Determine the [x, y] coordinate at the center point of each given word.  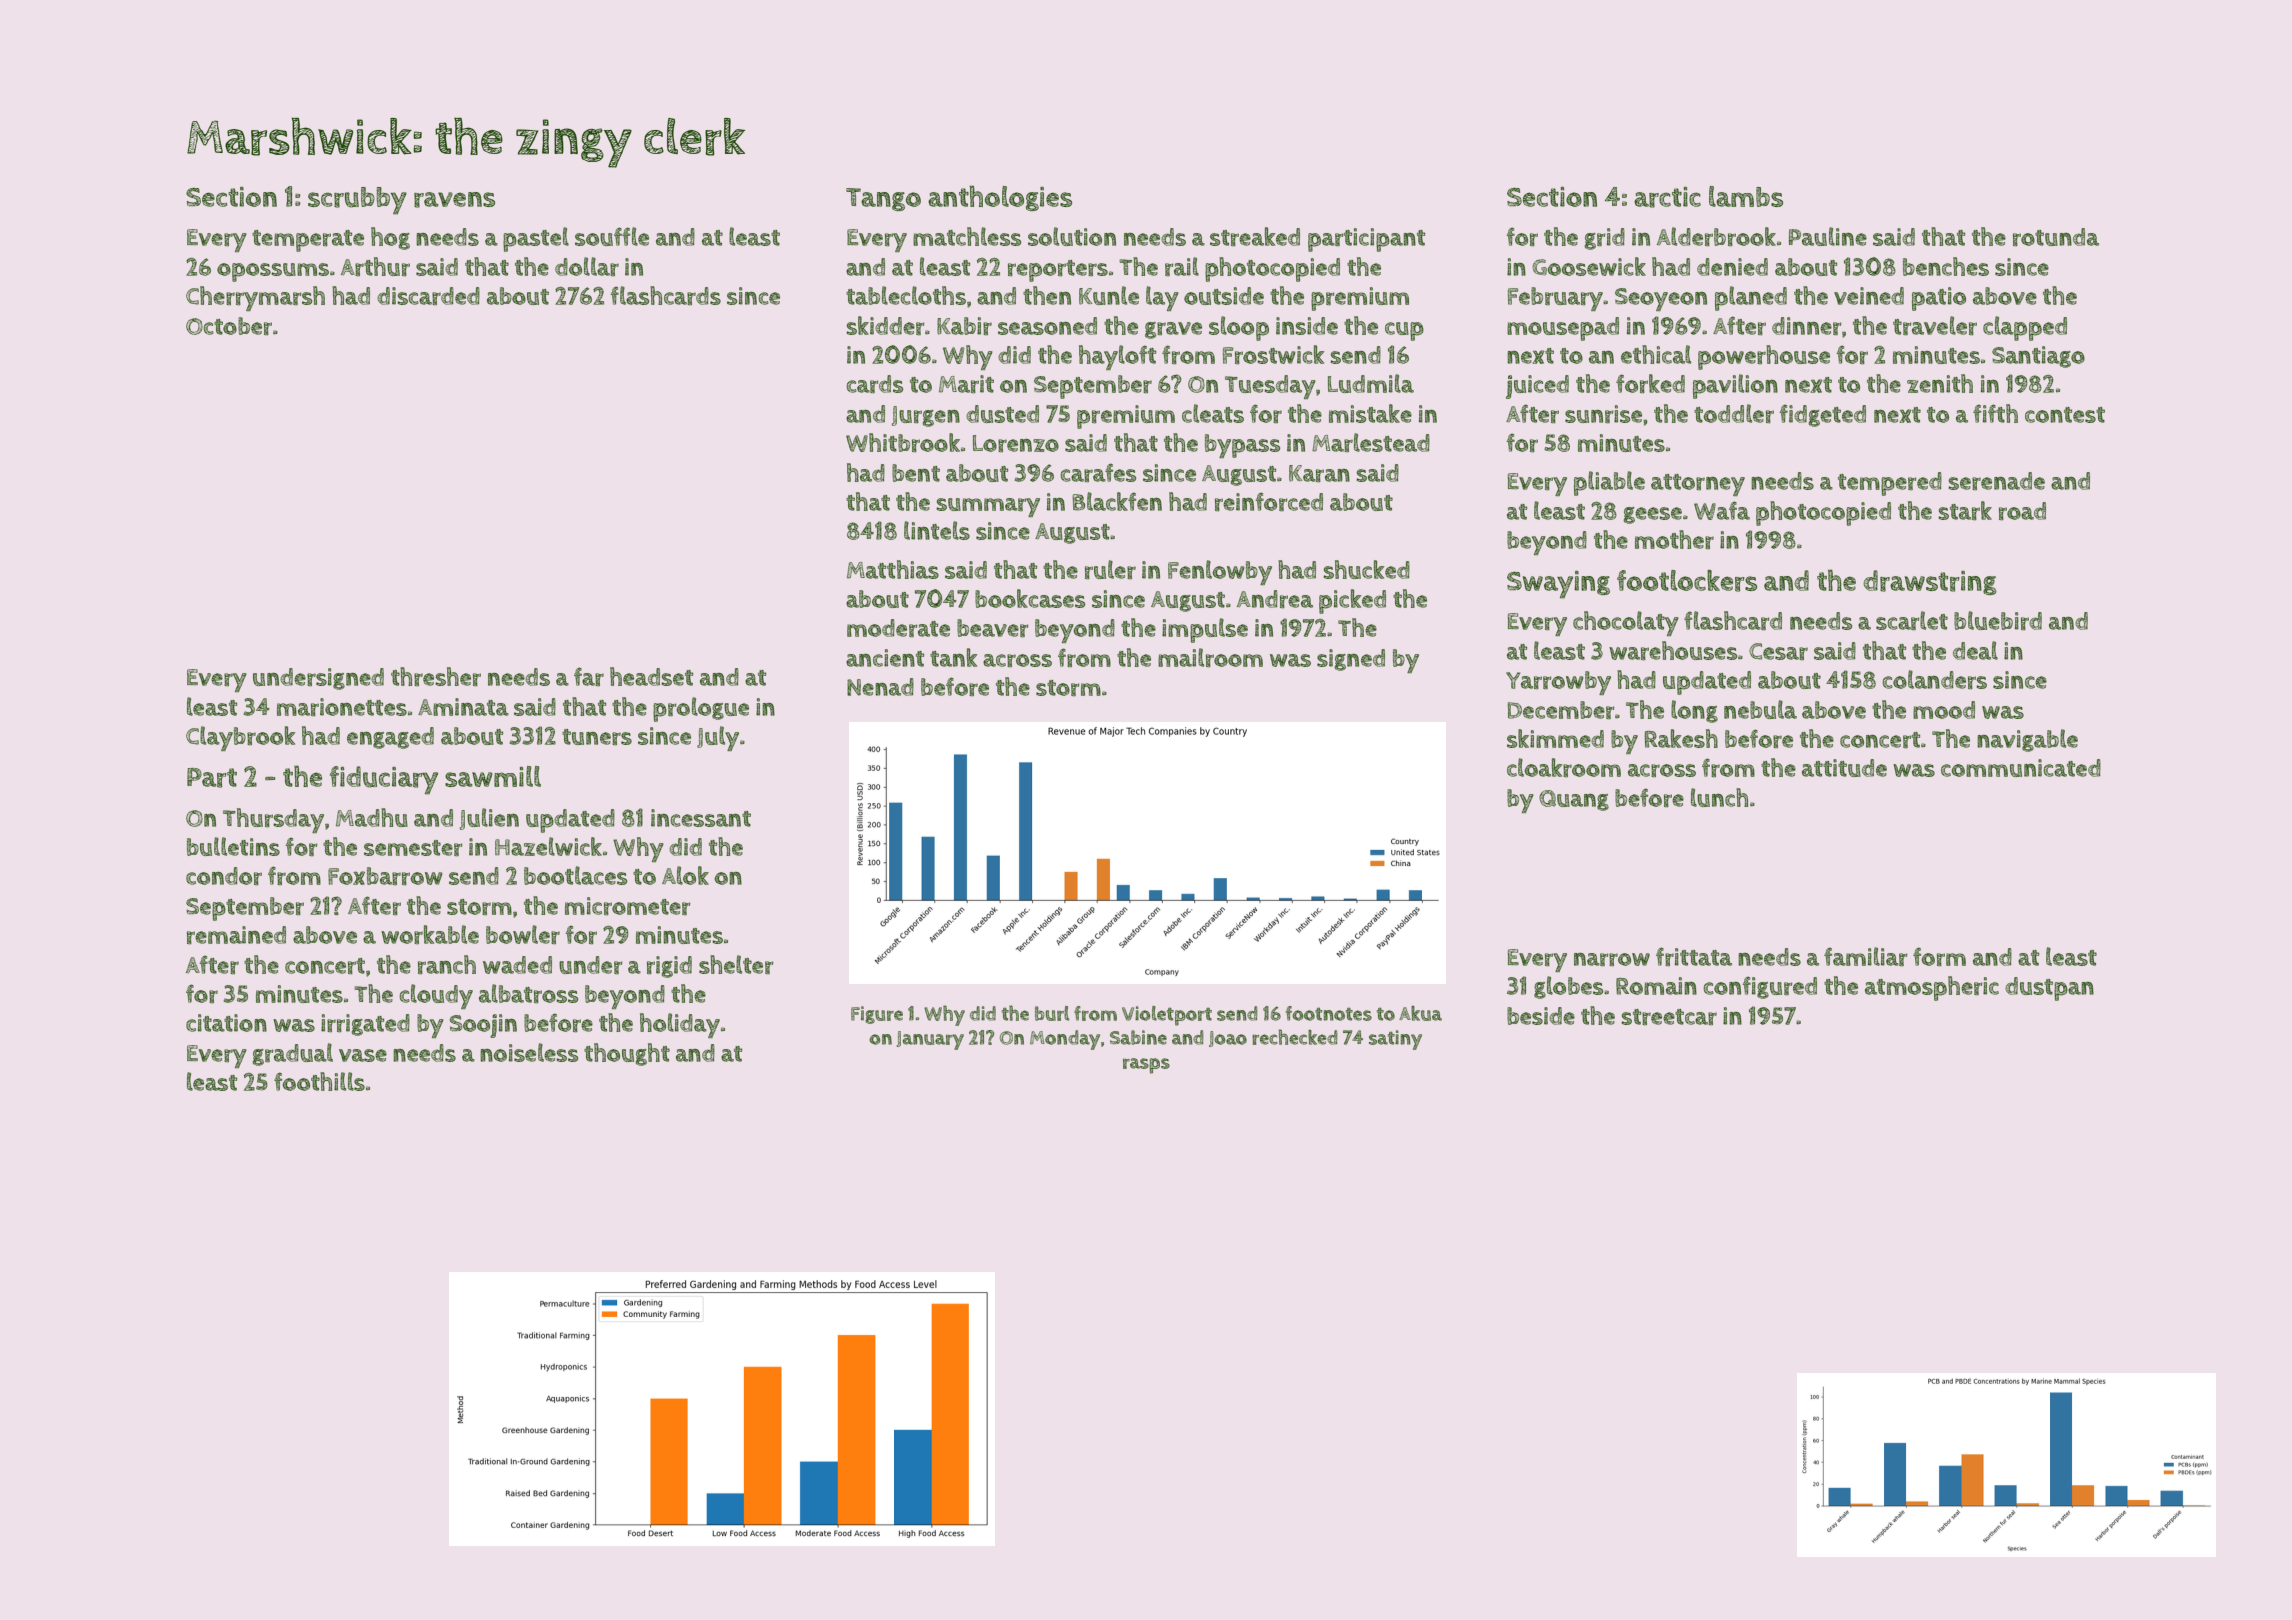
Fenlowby [1220, 572]
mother [1674, 539]
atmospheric [1932, 988]
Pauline [1828, 236]
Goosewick [1589, 266]
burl [1052, 1013]
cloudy [436, 996]
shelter [736, 964]
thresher [436, 676]
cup [1404, 331]
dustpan [2049, 989]
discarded [428, 296]
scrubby [357, 201]
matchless [967, 236]
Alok [685, 875]
